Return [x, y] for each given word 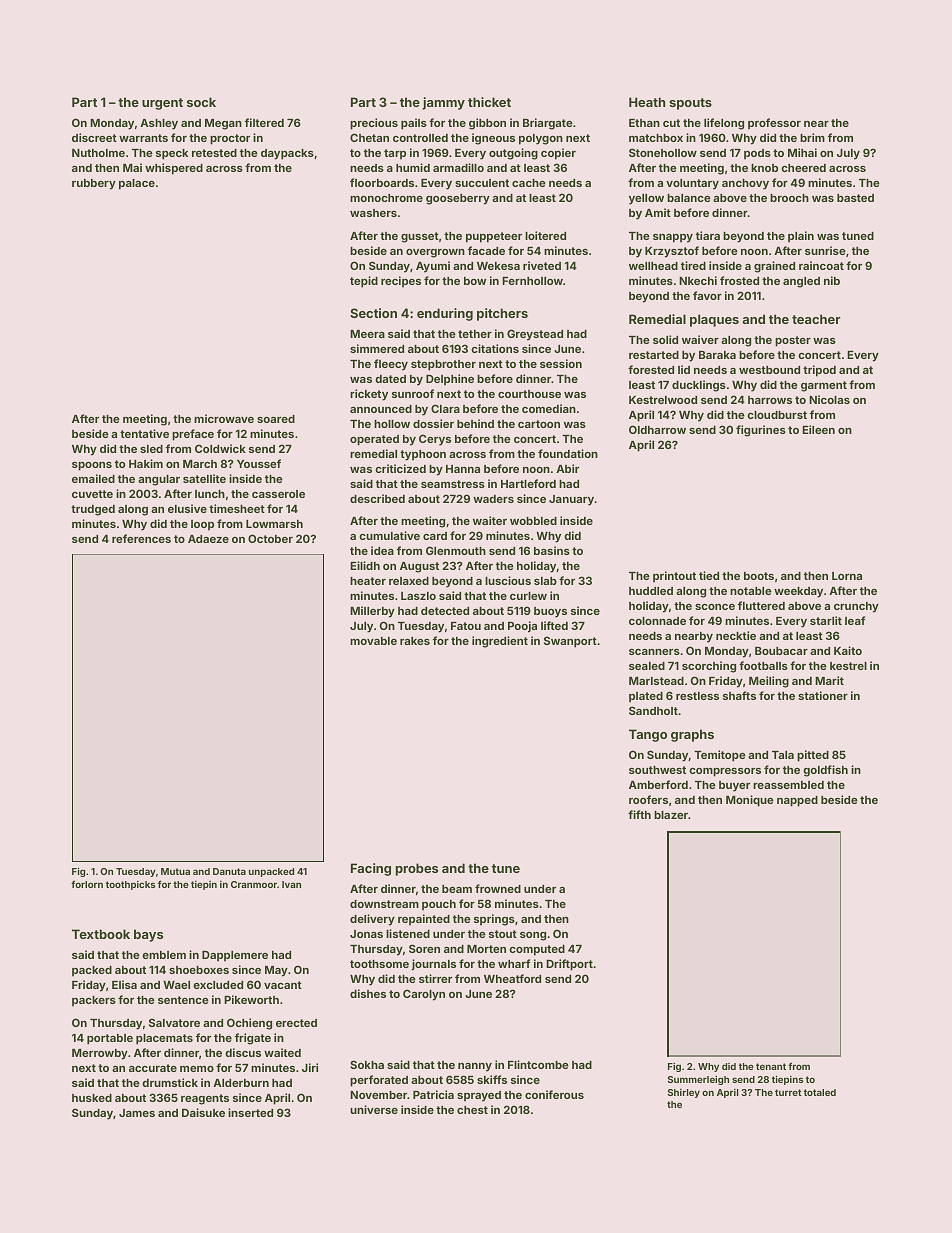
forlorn [87, 884]
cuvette [92, 494]
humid [413, 167]
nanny [475, 1067]
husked [92, 1098]
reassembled [788, 785]
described [377, 498]
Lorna [847, 576]
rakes [415, 641]
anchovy [745, 184]
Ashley [159, 124]
